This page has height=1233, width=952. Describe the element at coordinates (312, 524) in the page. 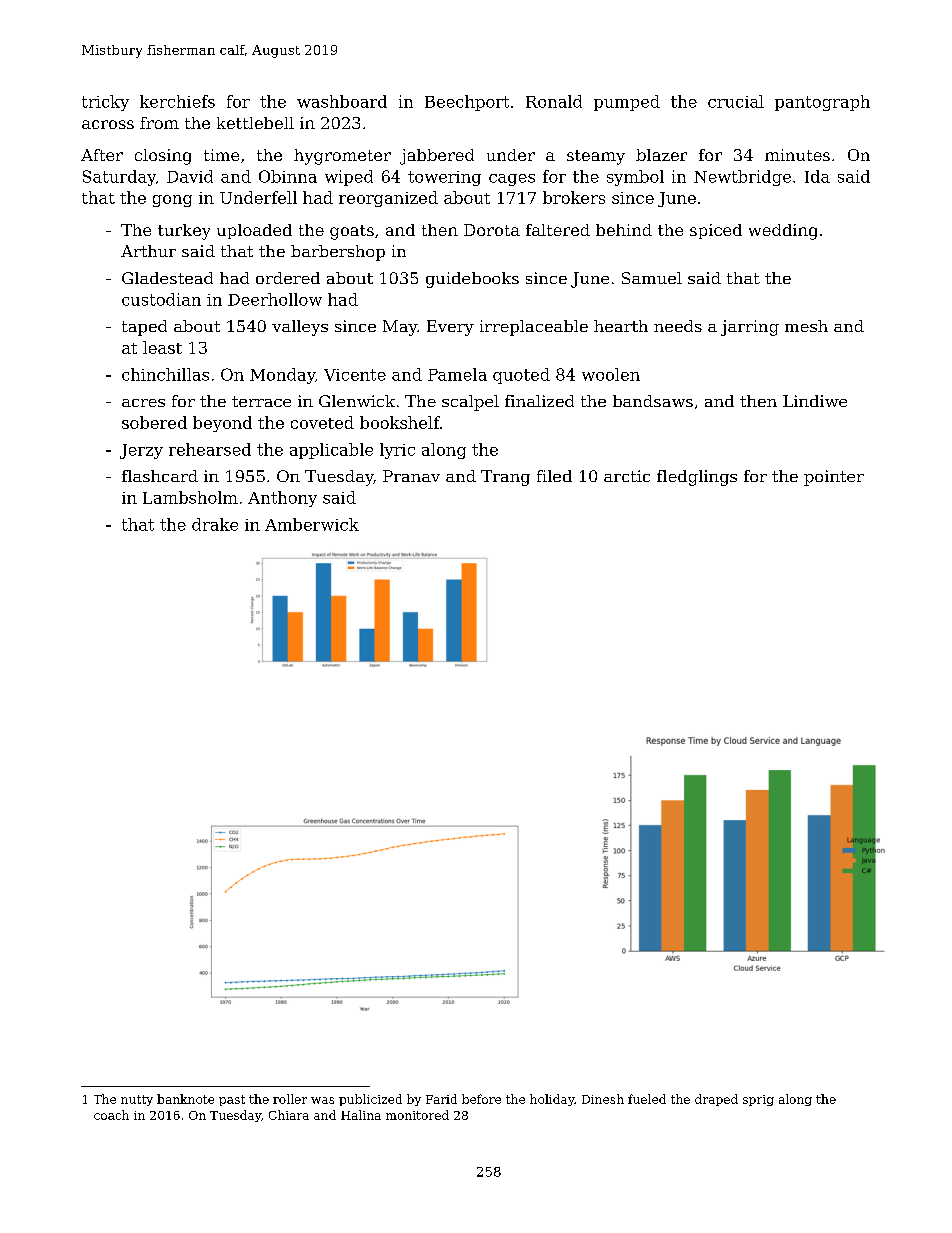

I see `Amberwick` at that location.
